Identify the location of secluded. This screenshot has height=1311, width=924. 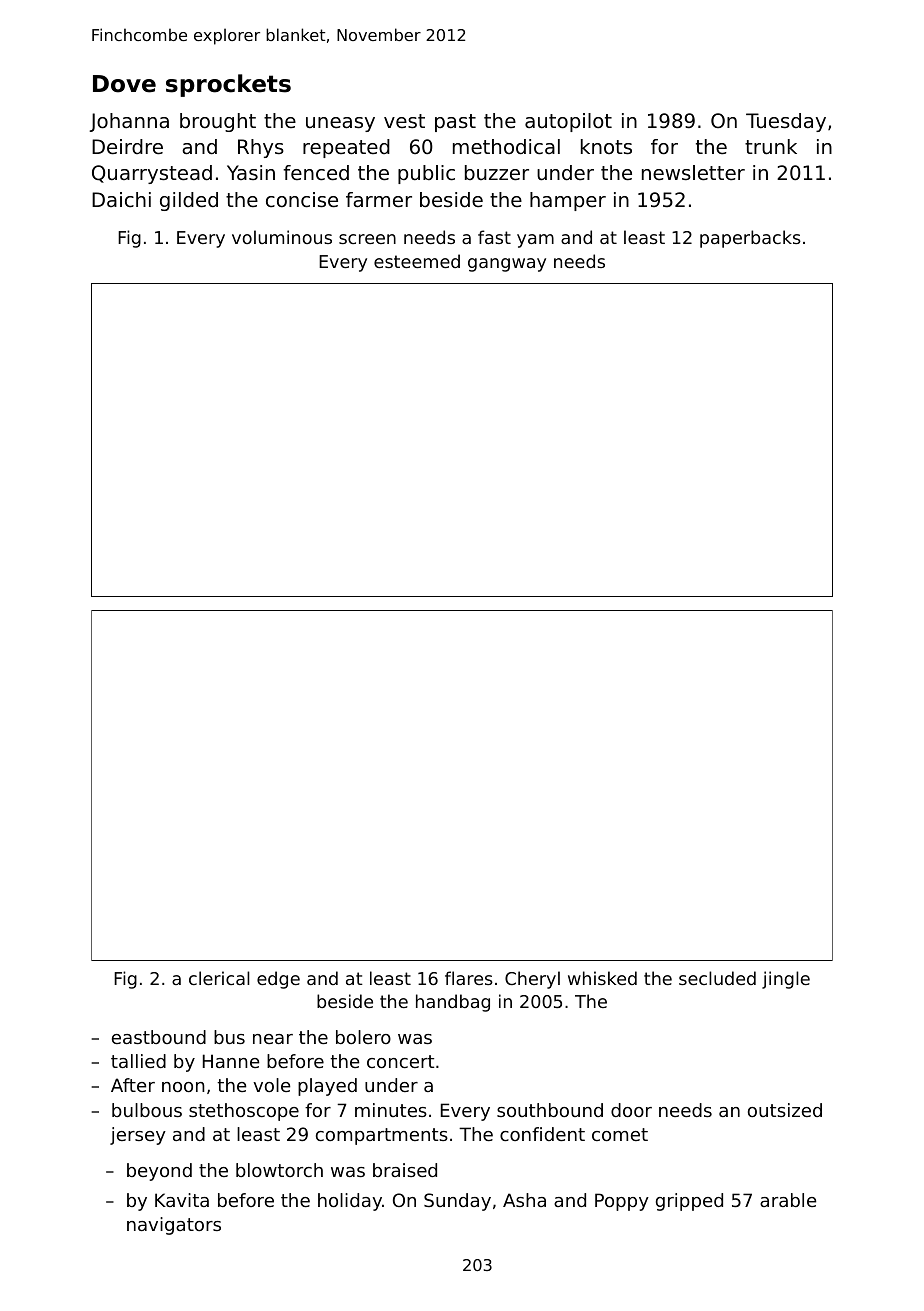
(717, 978).
